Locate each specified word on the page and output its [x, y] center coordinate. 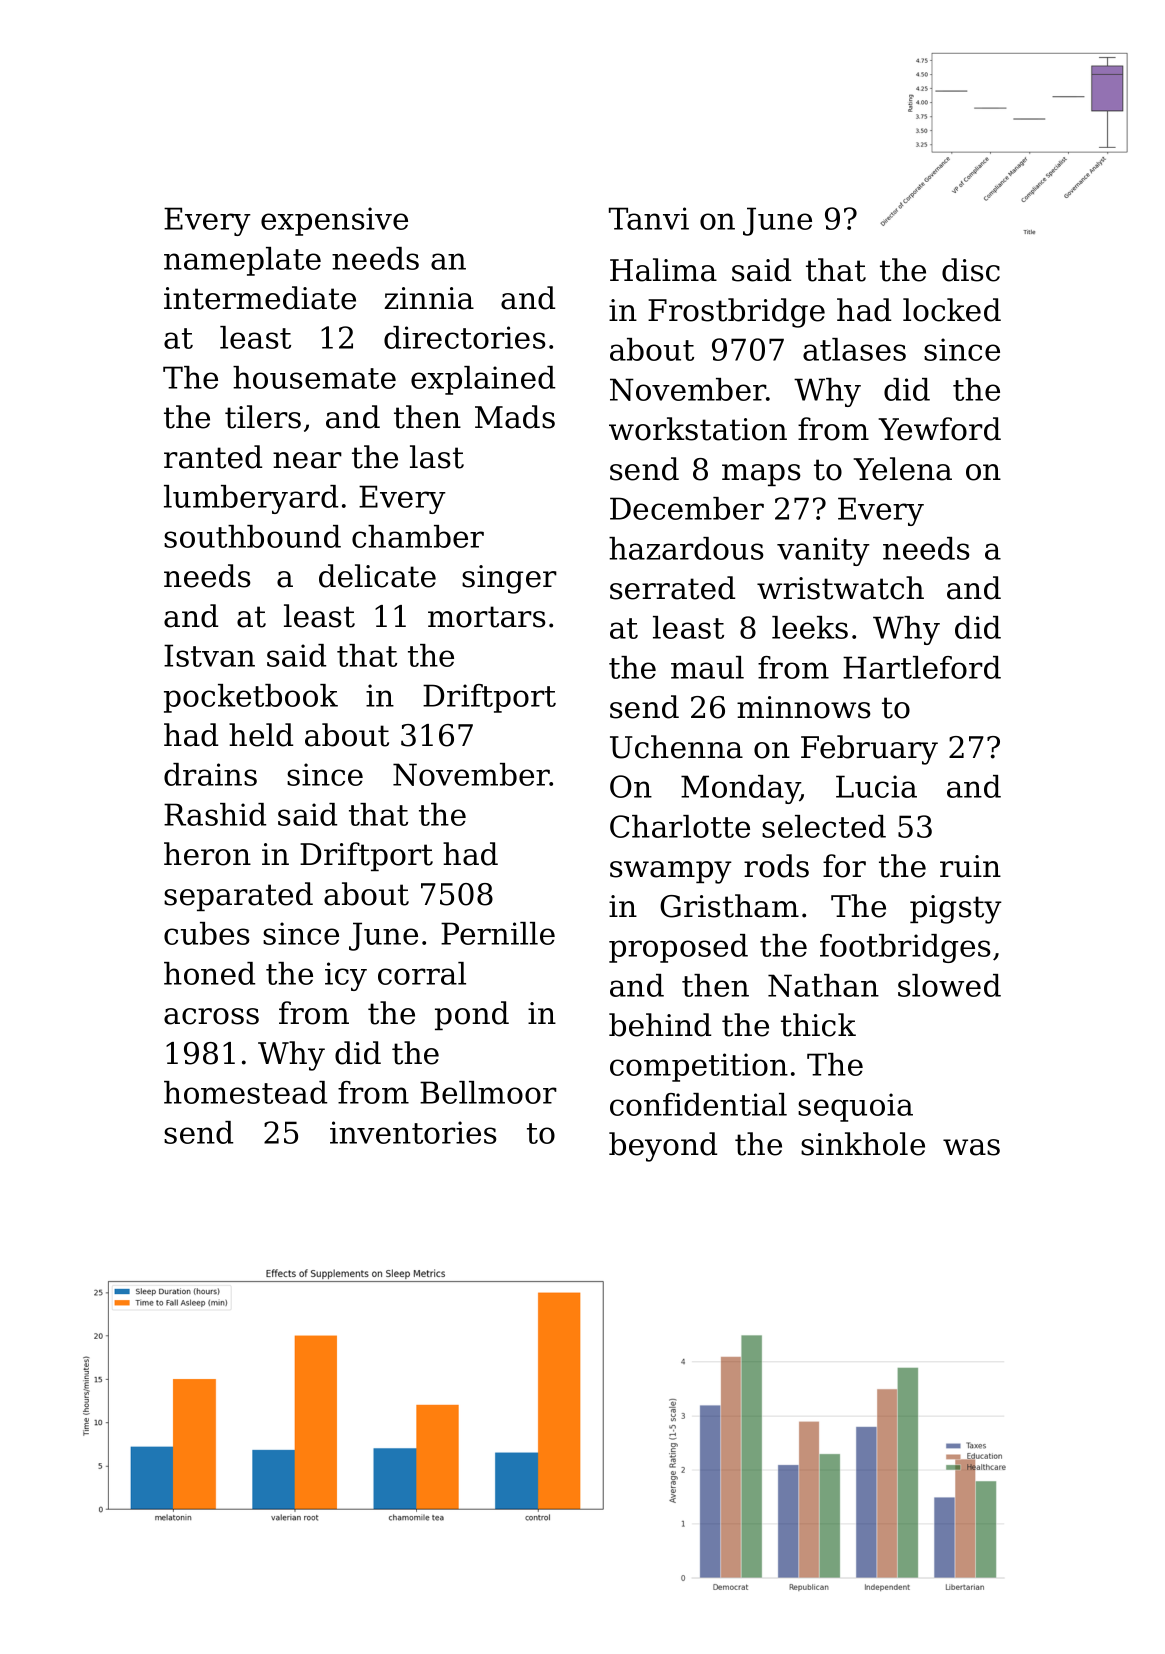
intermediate [260, 298]
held [261, 735]
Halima [663, 270]
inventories [413, 1132]
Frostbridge [736, 313]
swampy [671, 872]
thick [818, 1025]
